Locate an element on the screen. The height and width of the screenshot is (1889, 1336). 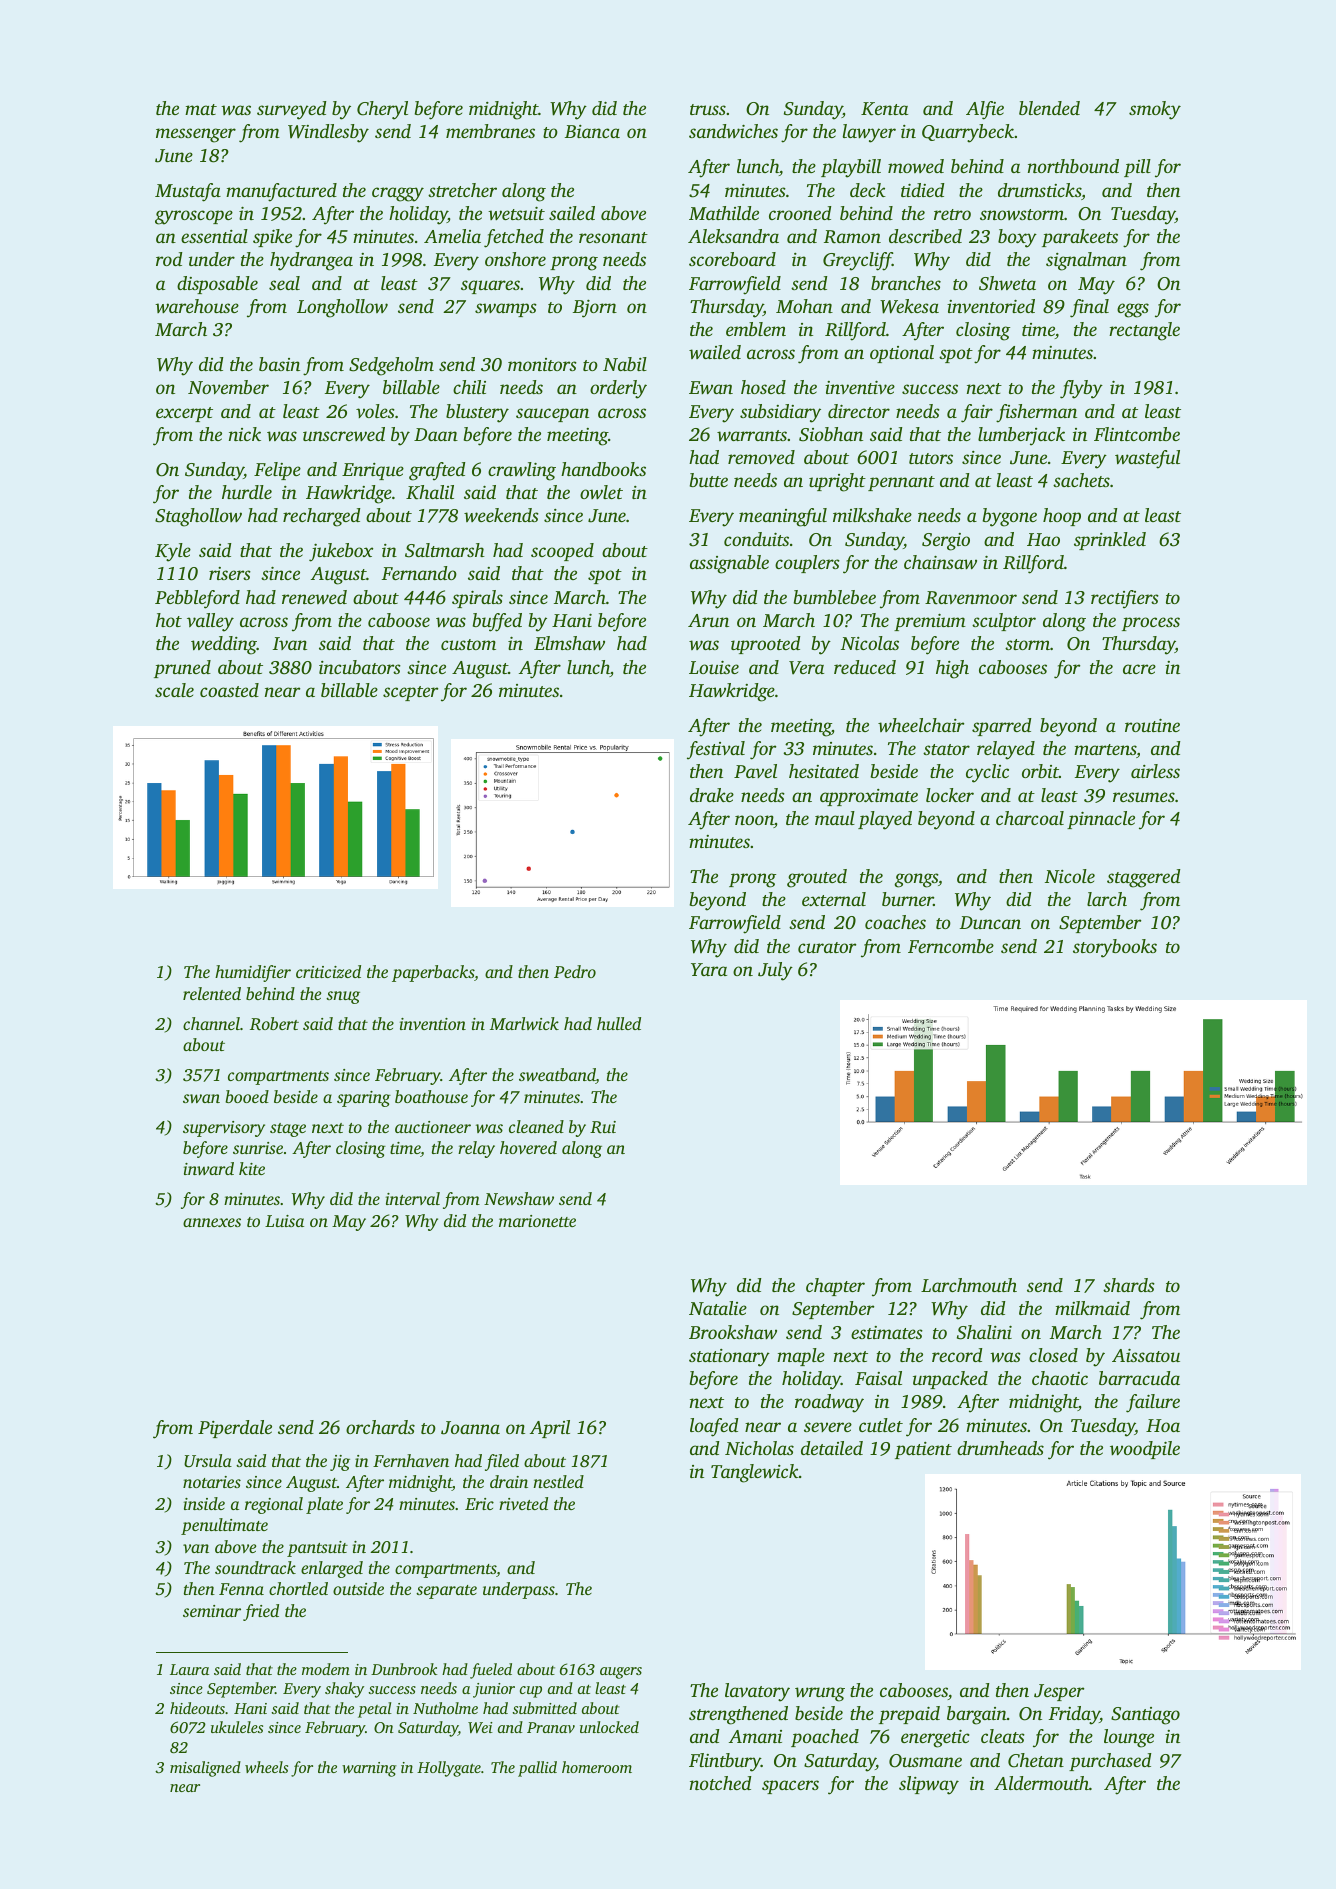
Jesper is located at coordinates (1059, 1692).
